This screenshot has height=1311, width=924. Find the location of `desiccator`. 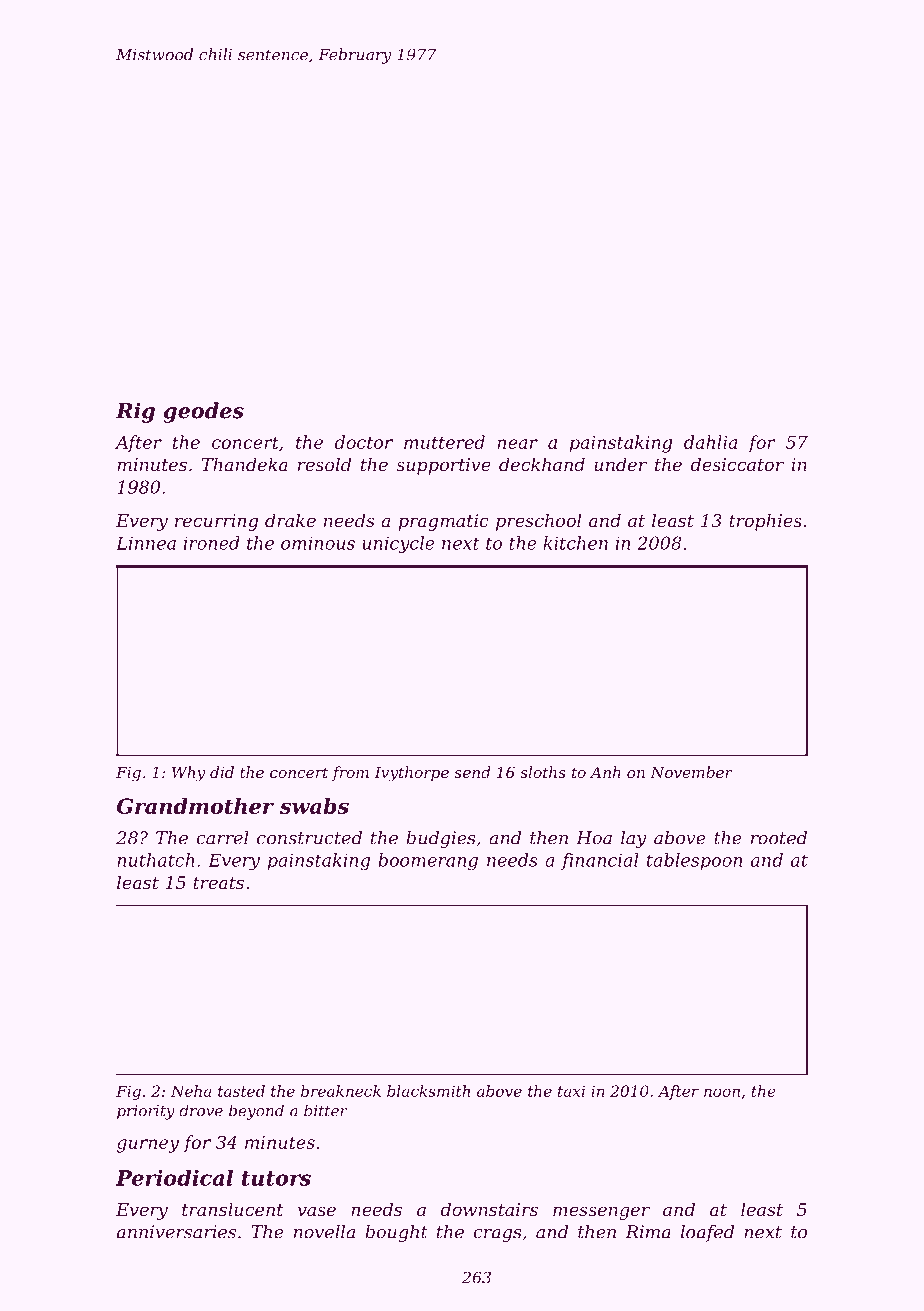

desiccator is located at coordinates (737, 464).
